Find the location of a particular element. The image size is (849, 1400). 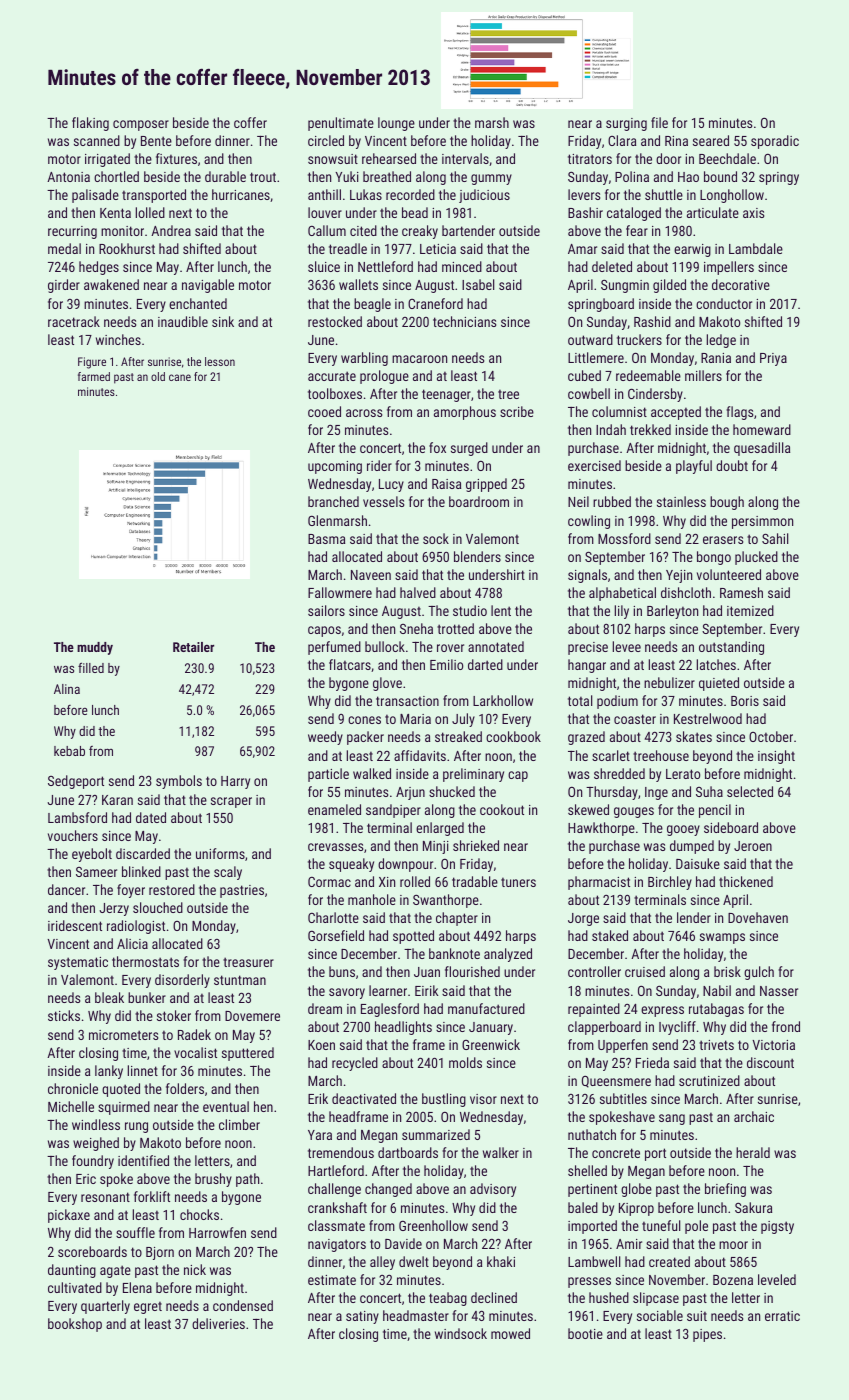

quieted is located at coordinates (719, 684).
